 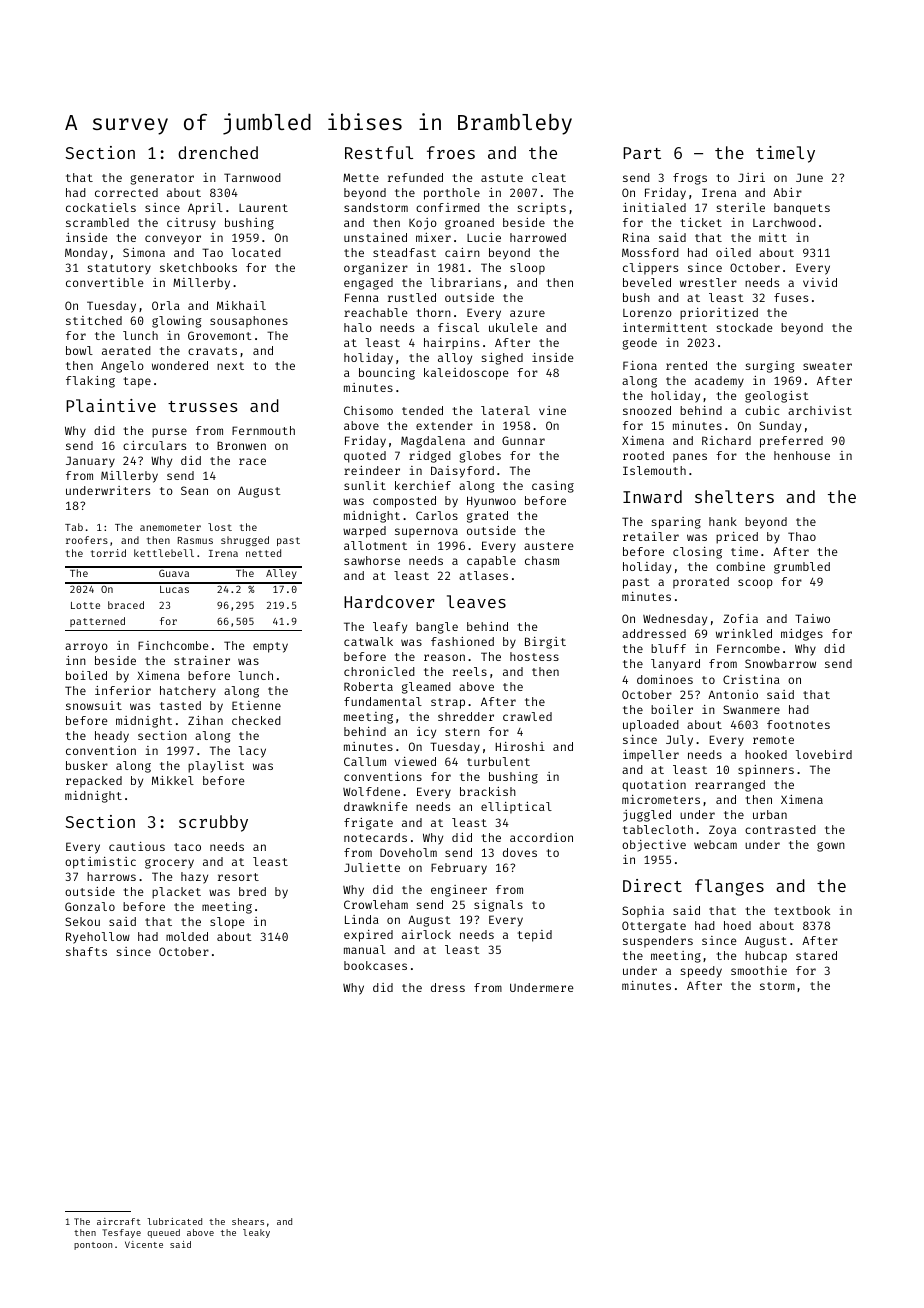 What do you see at coordinates (126, 192) in the screenshot?
I see `corrected` at bounding box center [126, 192].
